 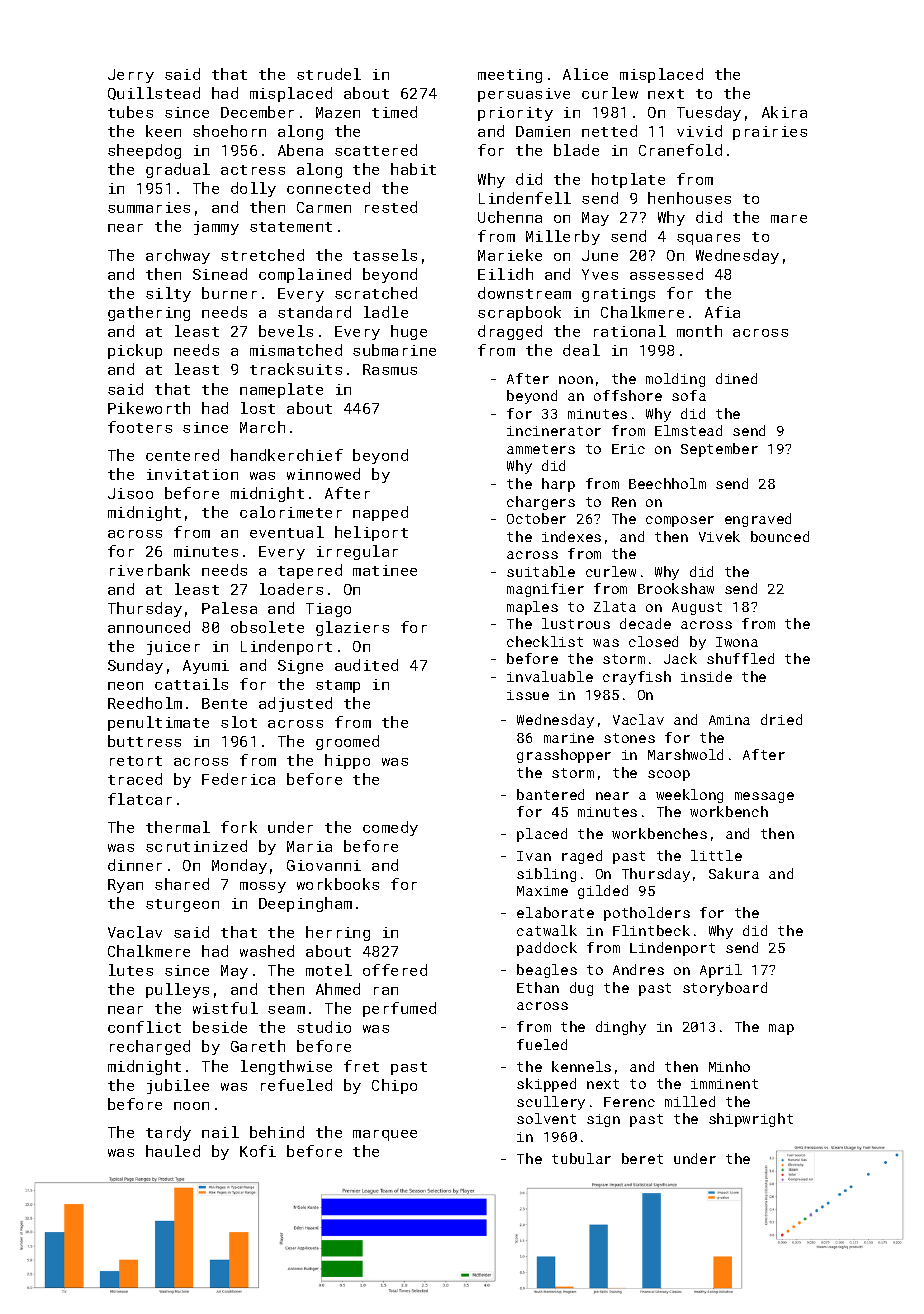 I want to click on archway, so click(x=178, y=256).
